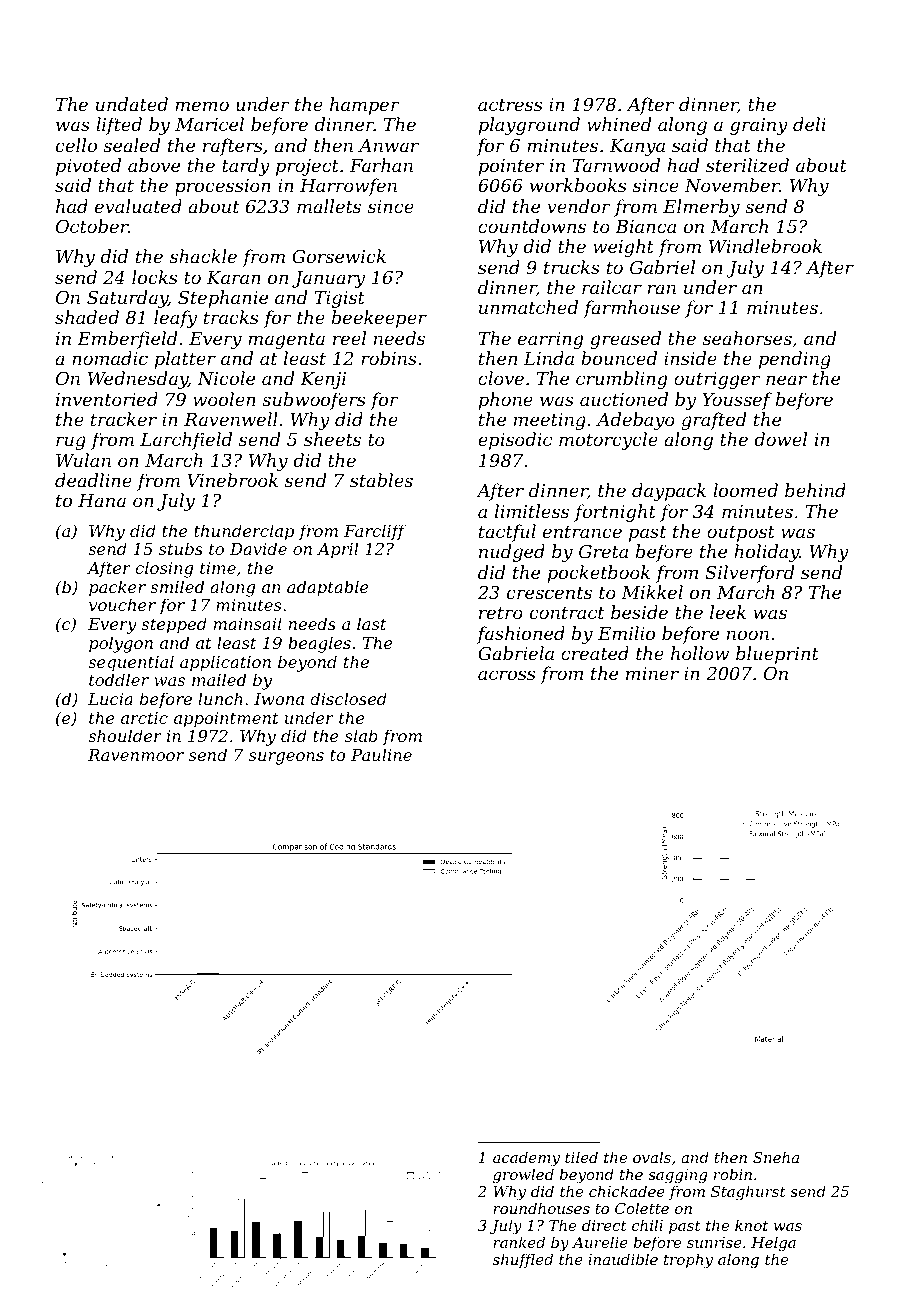 This image has width=908, height=1316. Describe the element at coordinates (621, 380) in the image. I see `crumbling` at that location.
